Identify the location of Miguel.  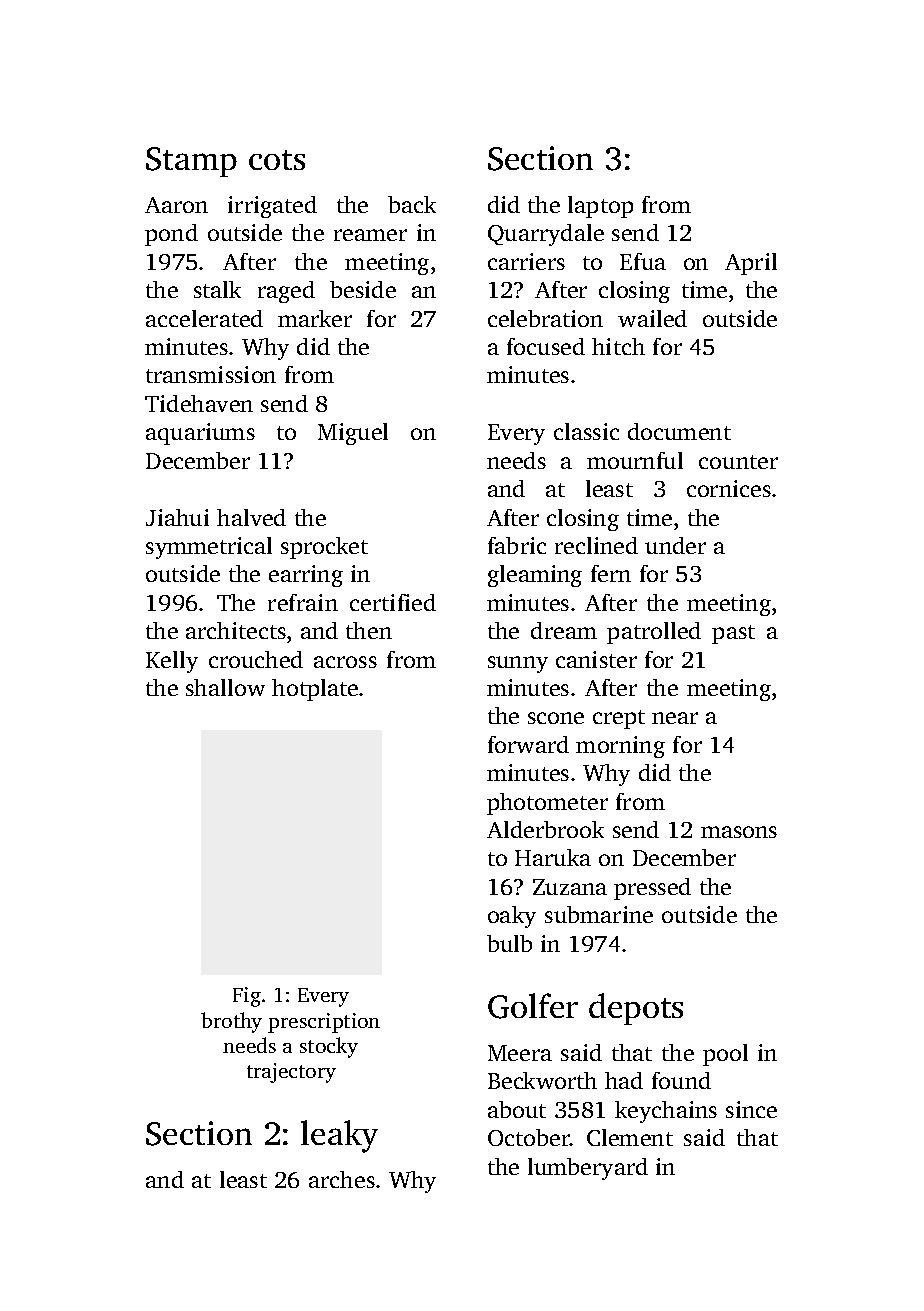
(353, 434).
